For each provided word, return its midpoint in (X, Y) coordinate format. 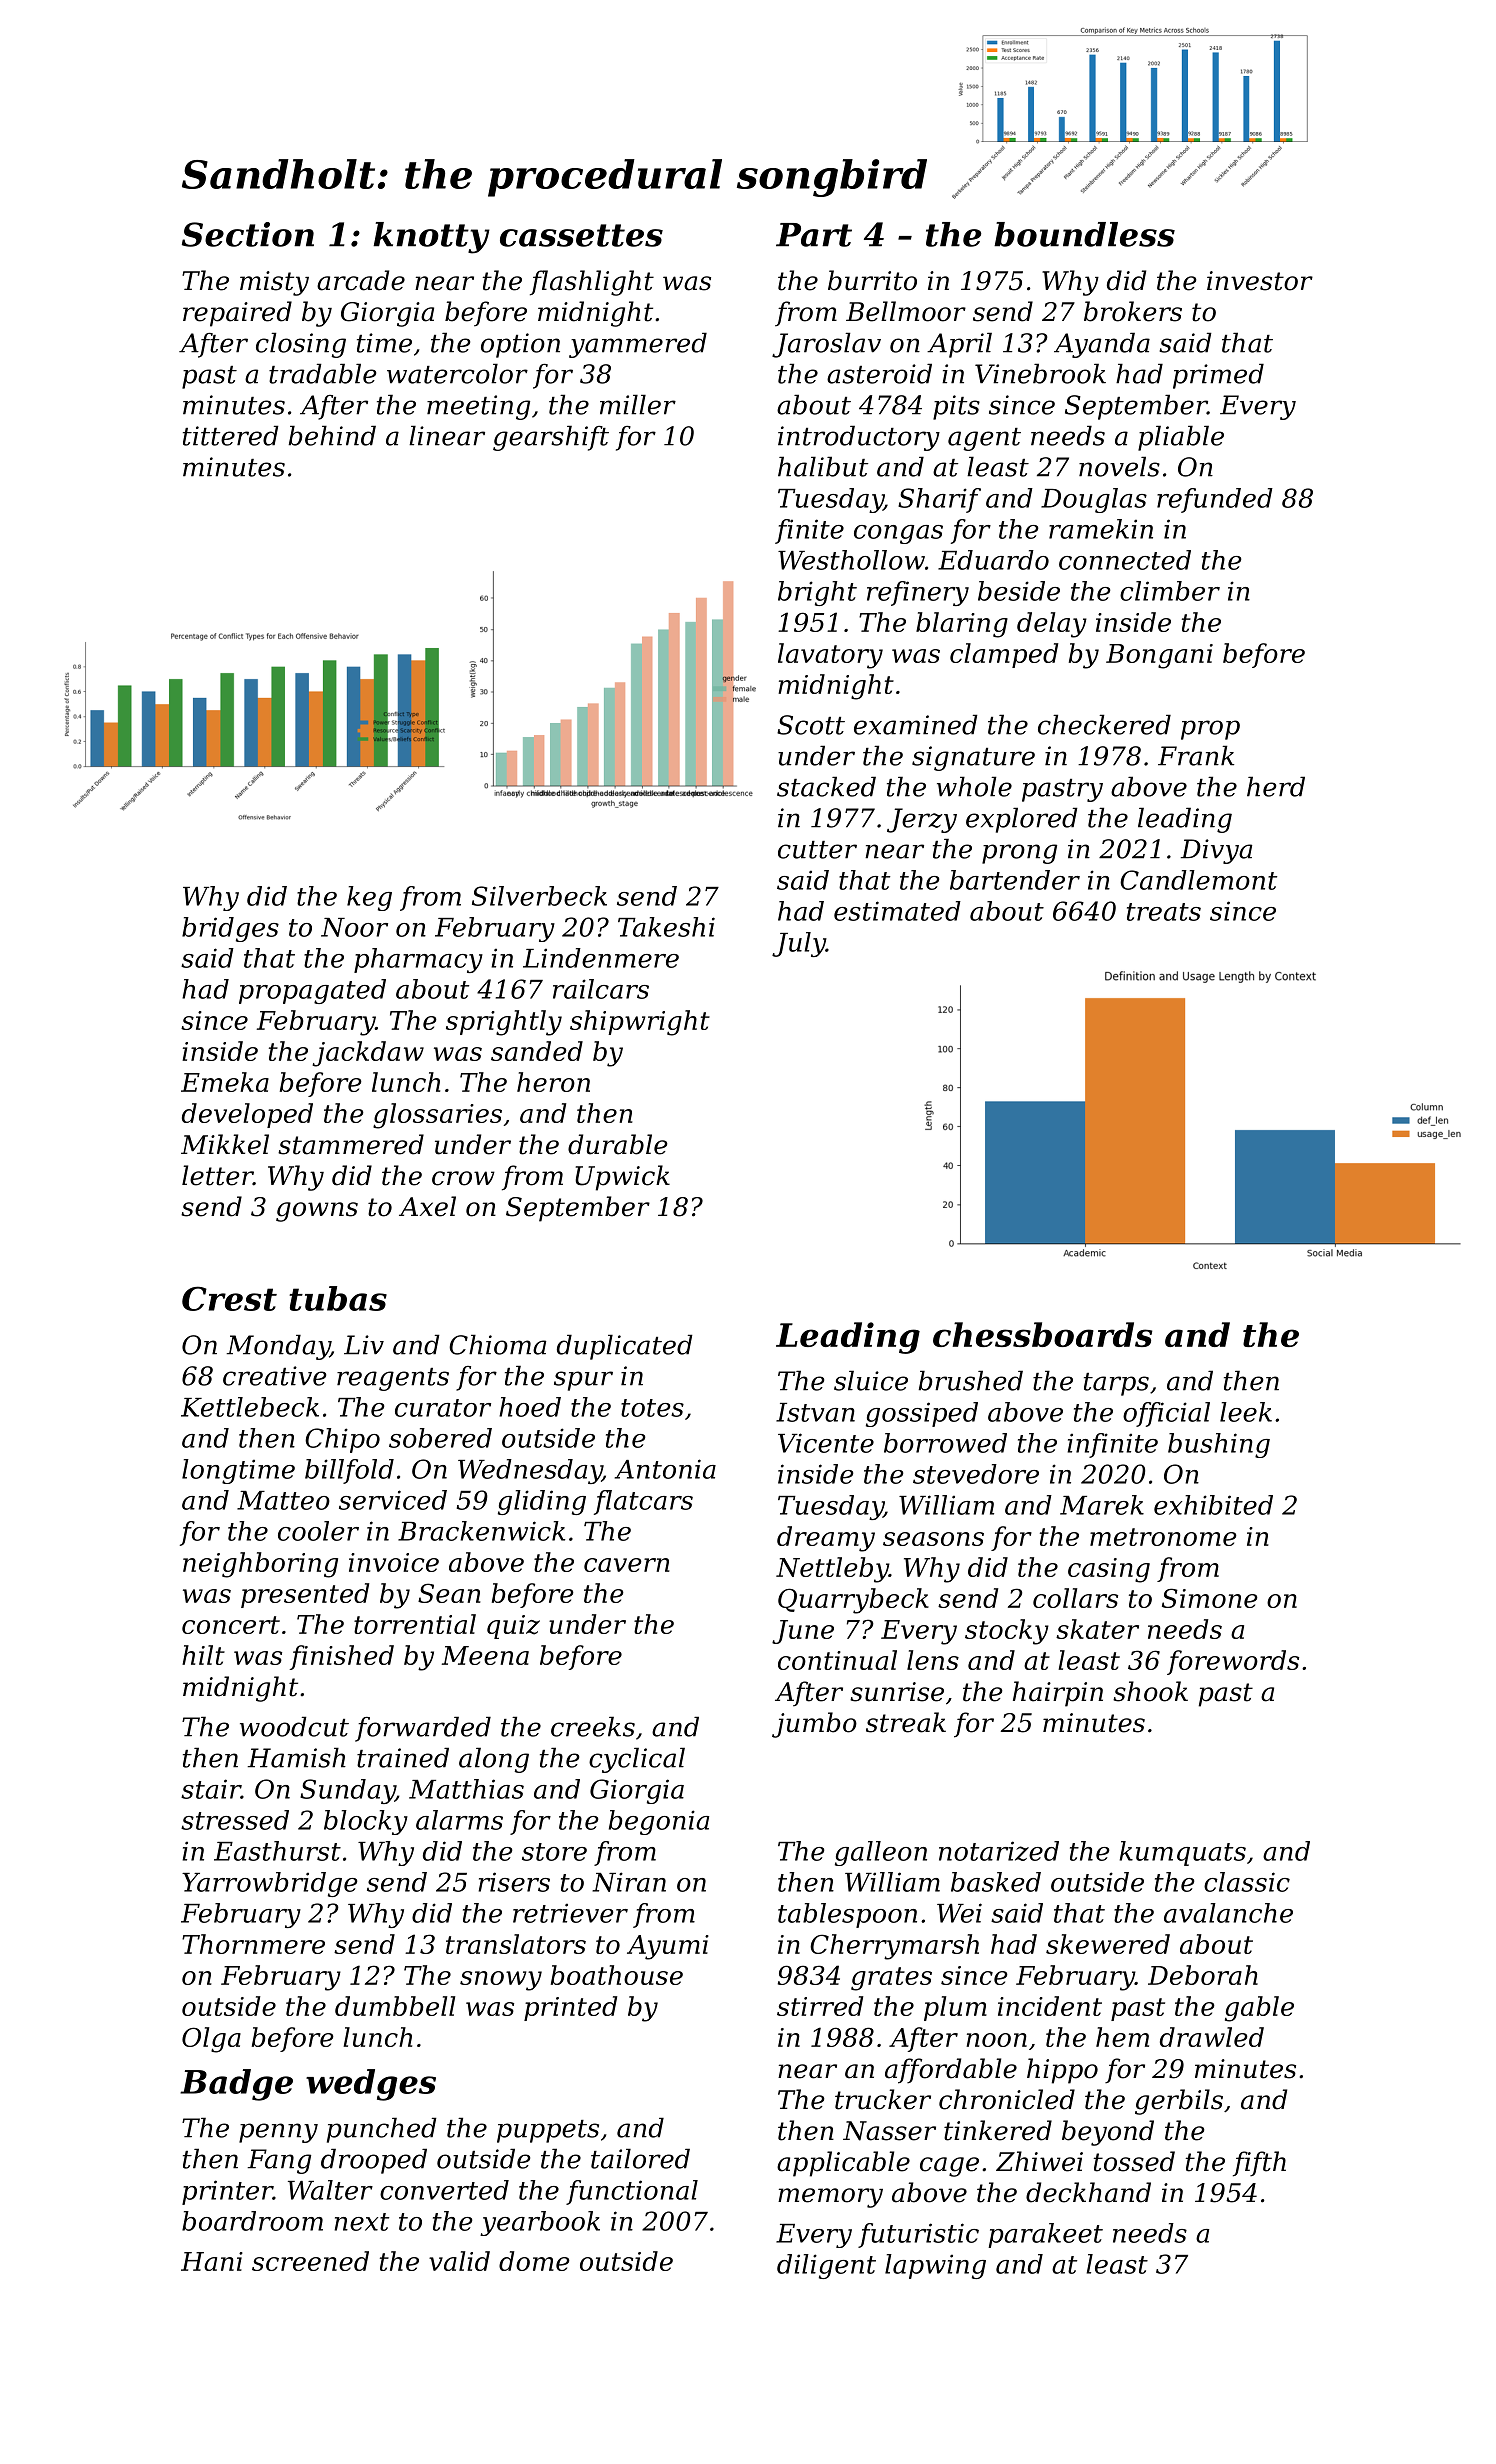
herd (1276, 786)
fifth (1259, 2164)
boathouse (617, 1975)
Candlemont (1198, 880)
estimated (897, 911)
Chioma (497, 1344)
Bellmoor (906, 311)
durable (618, 1144)
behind (332, 435)
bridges (230, 929)
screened (310, 2261)
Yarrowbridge (270, 1884)
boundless (1084, 234)
